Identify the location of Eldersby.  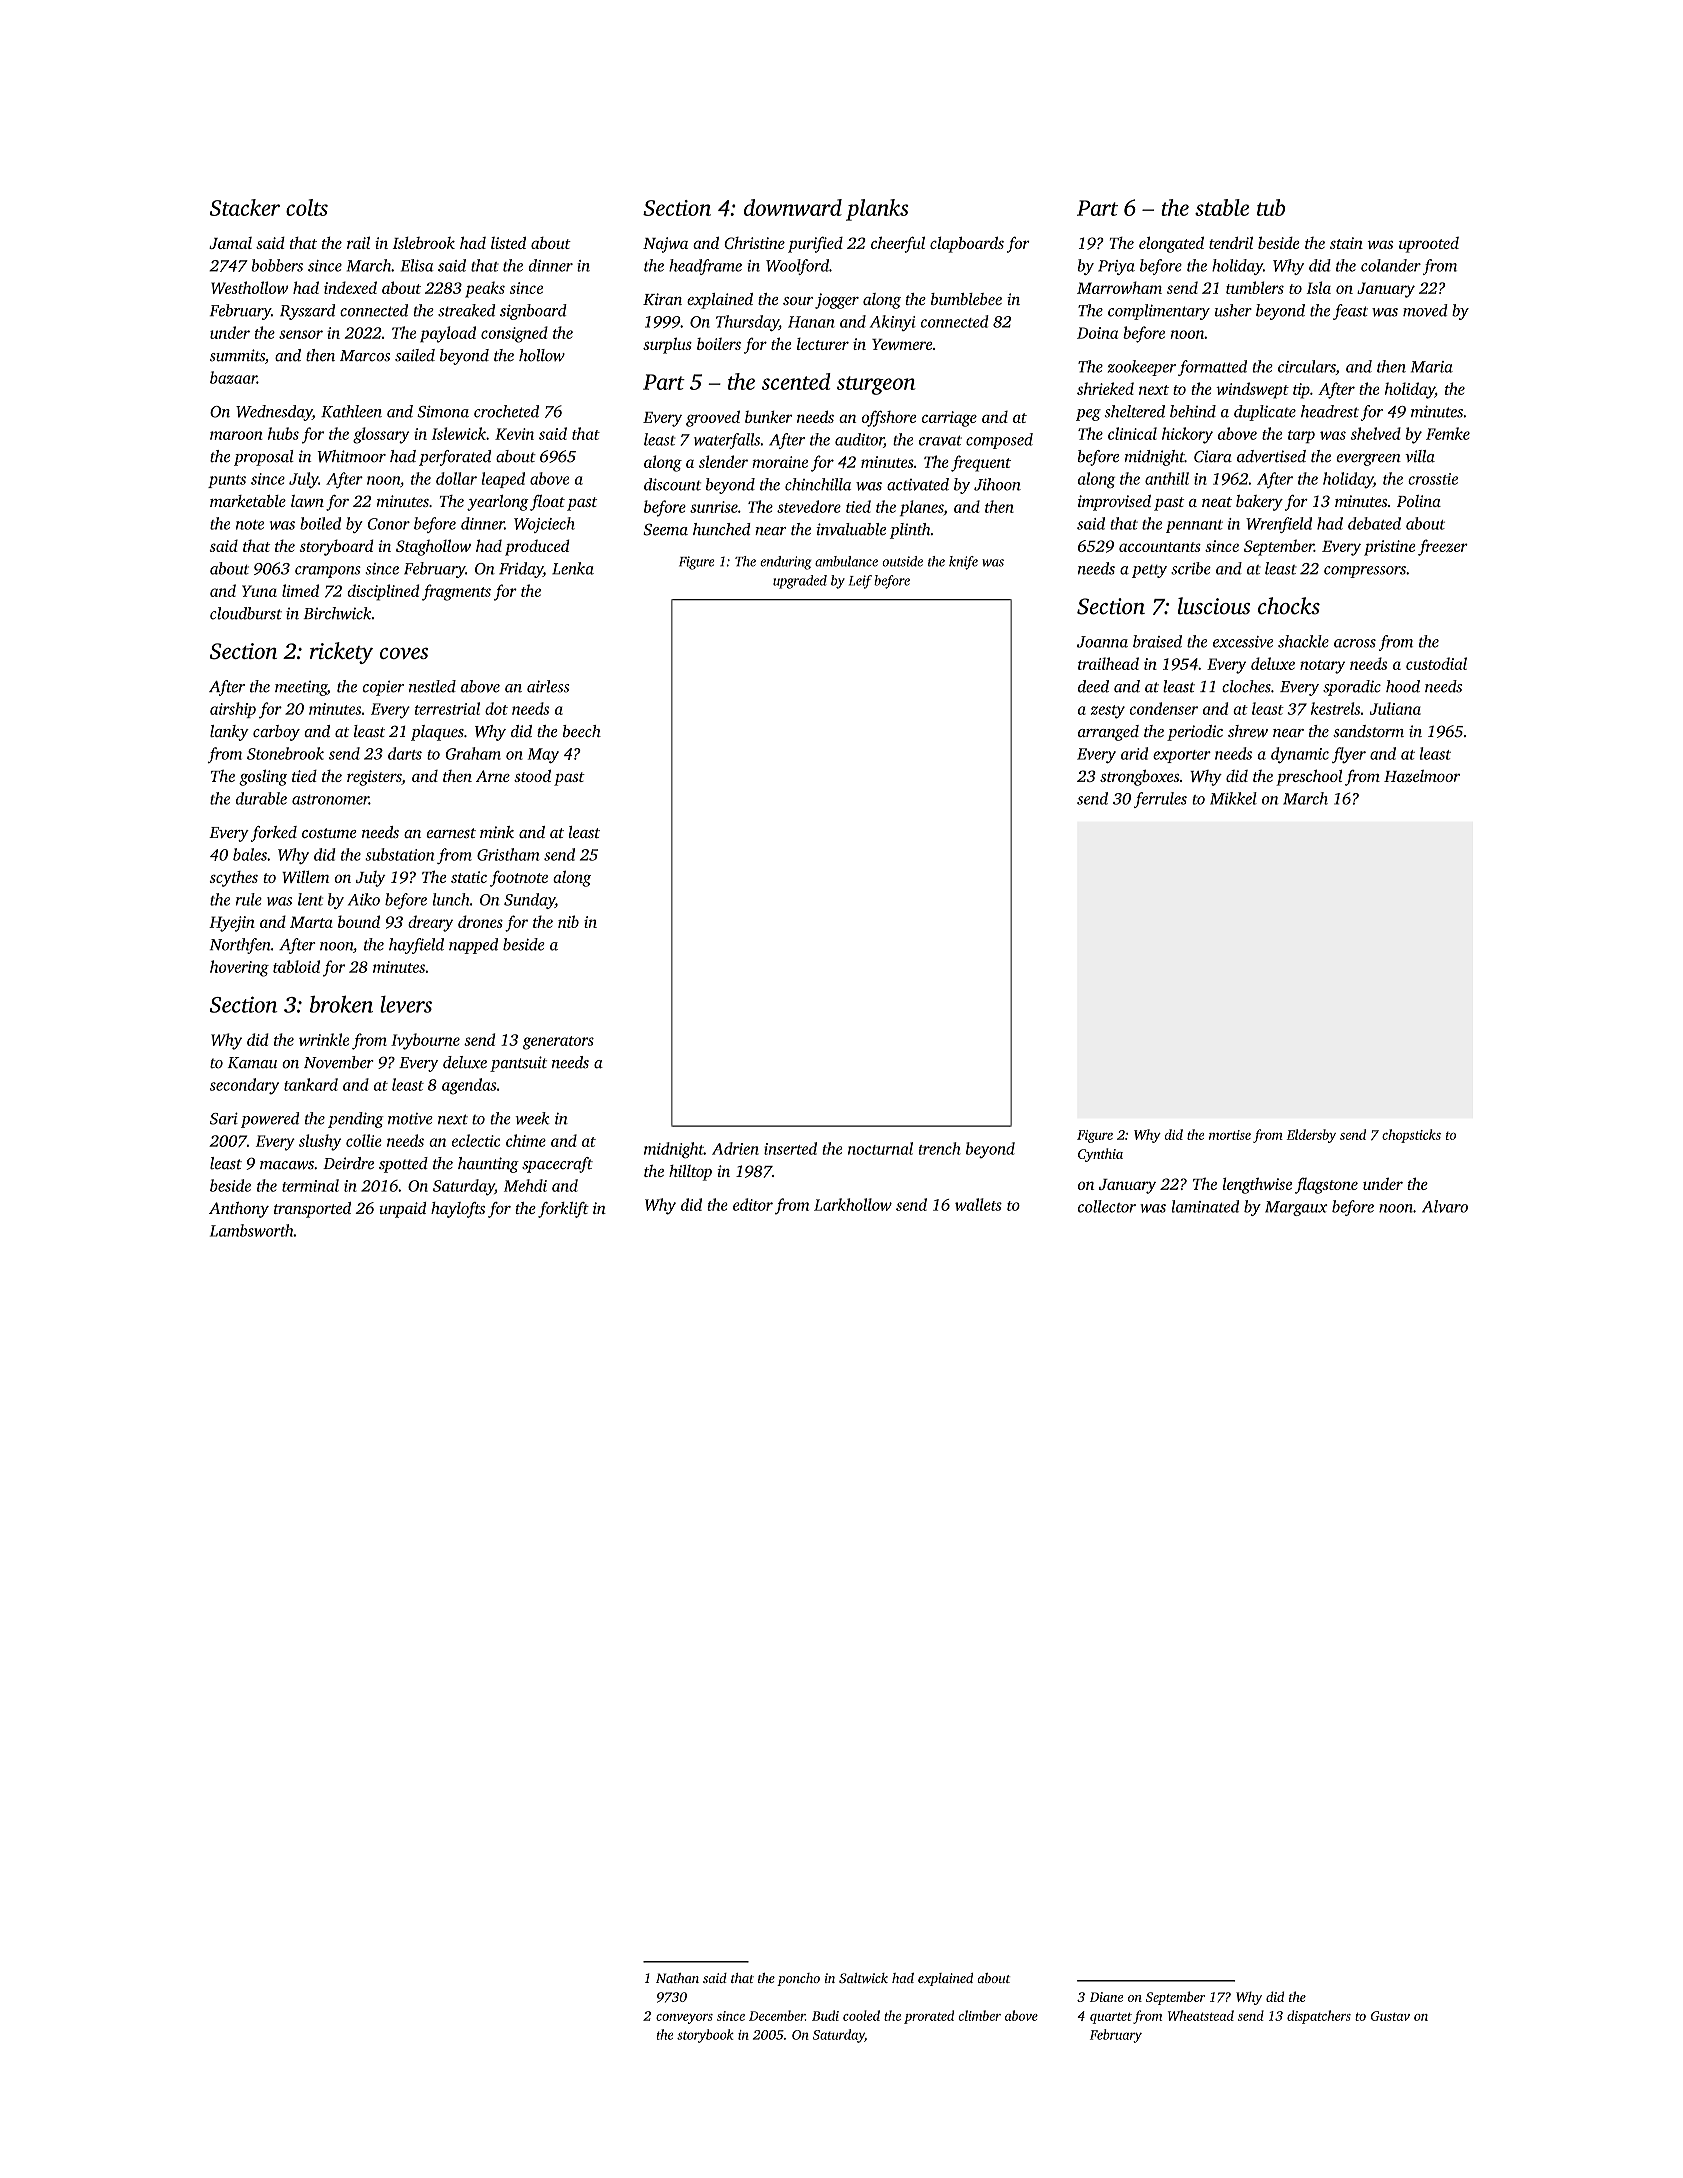
(1311, 1136).
